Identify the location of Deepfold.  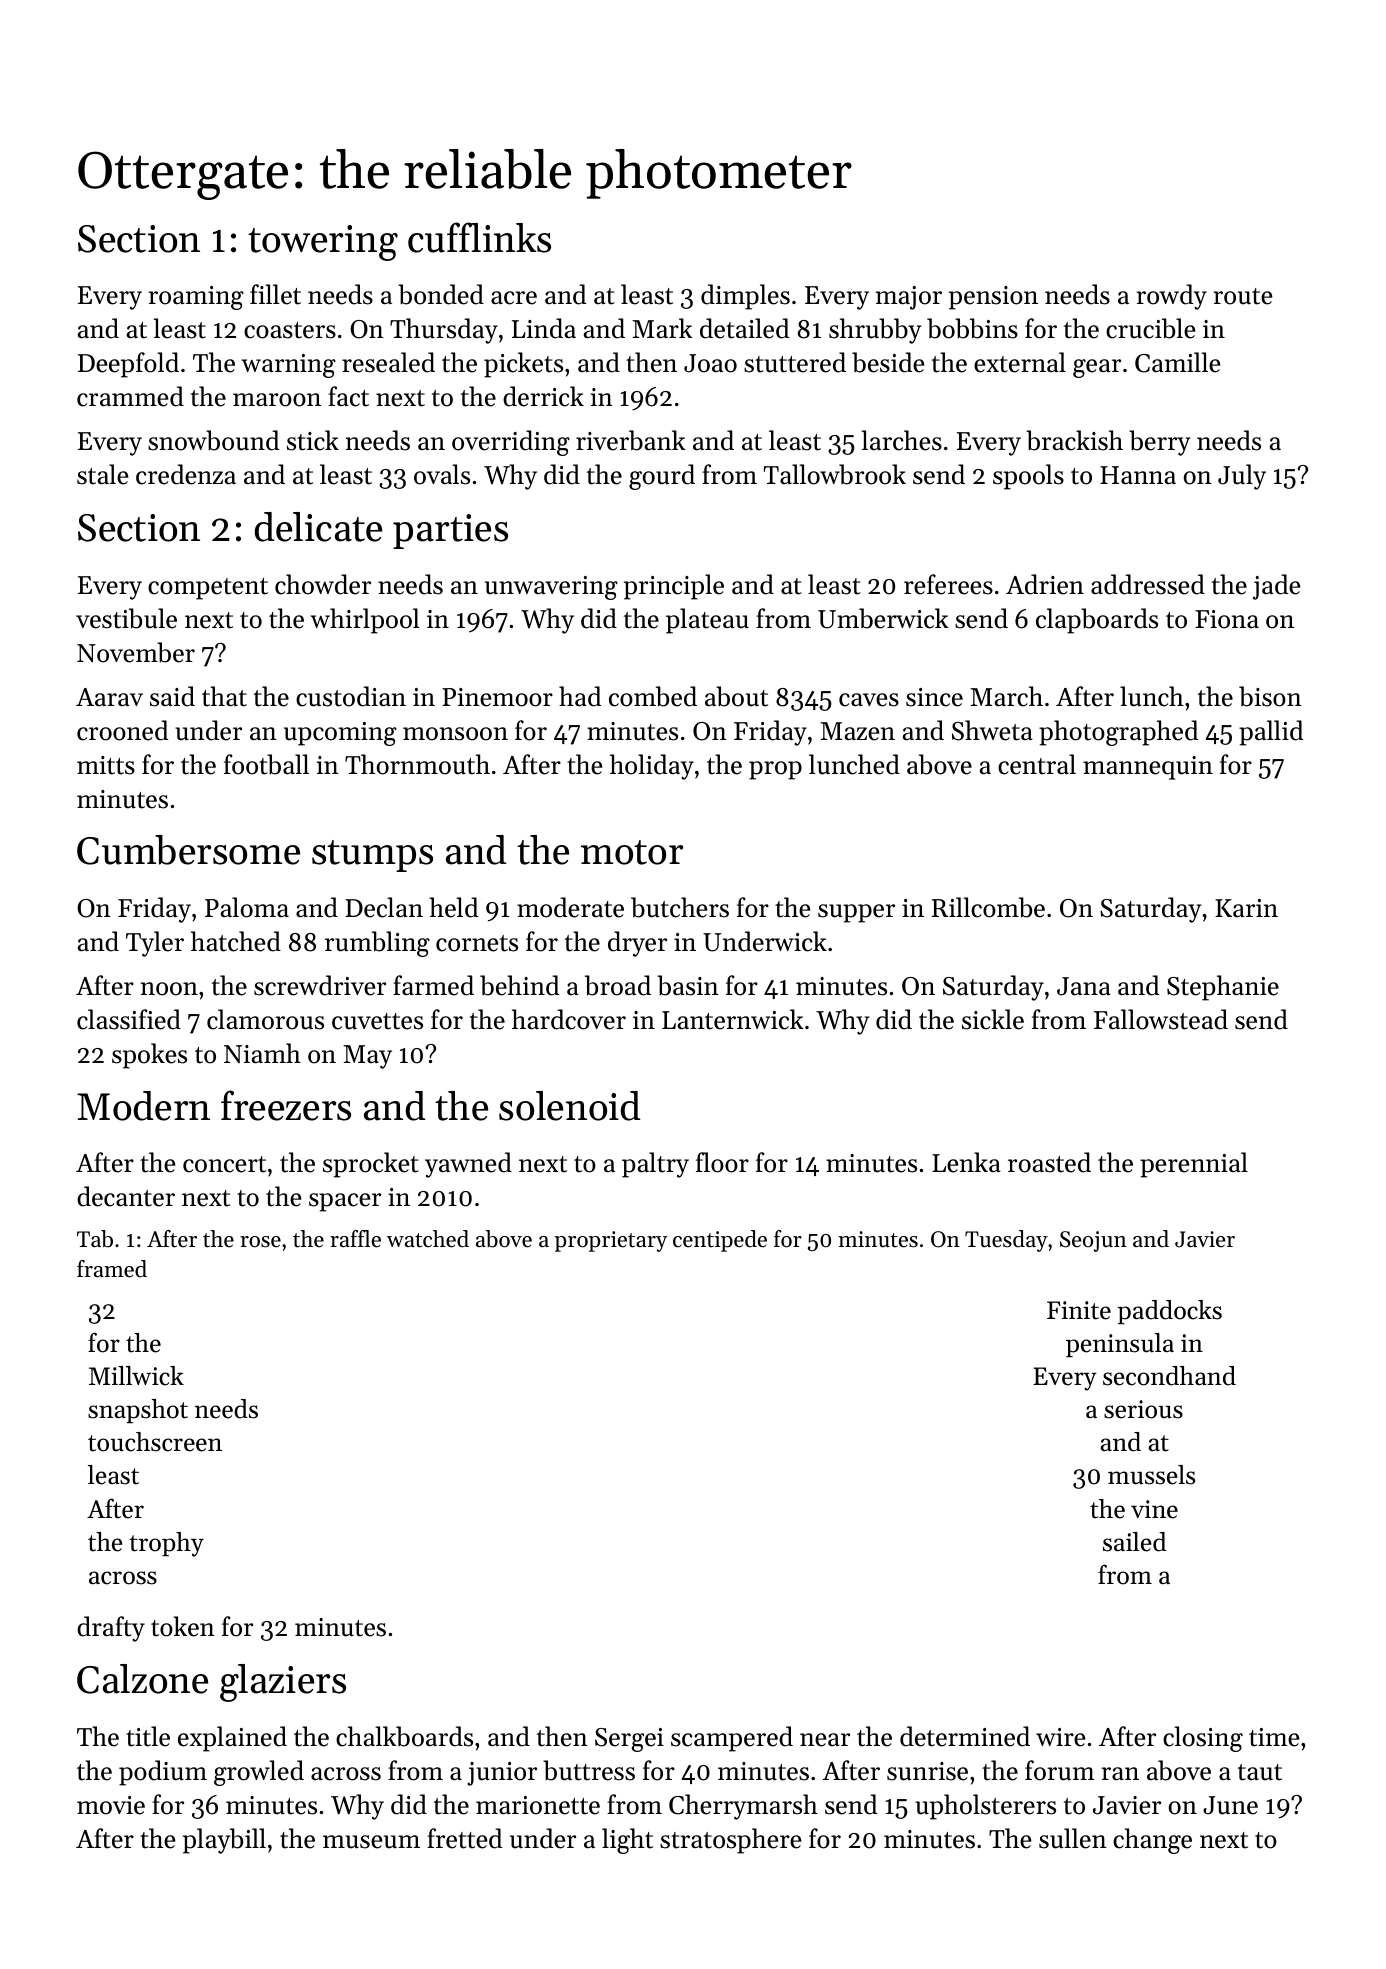
(128, 365).
